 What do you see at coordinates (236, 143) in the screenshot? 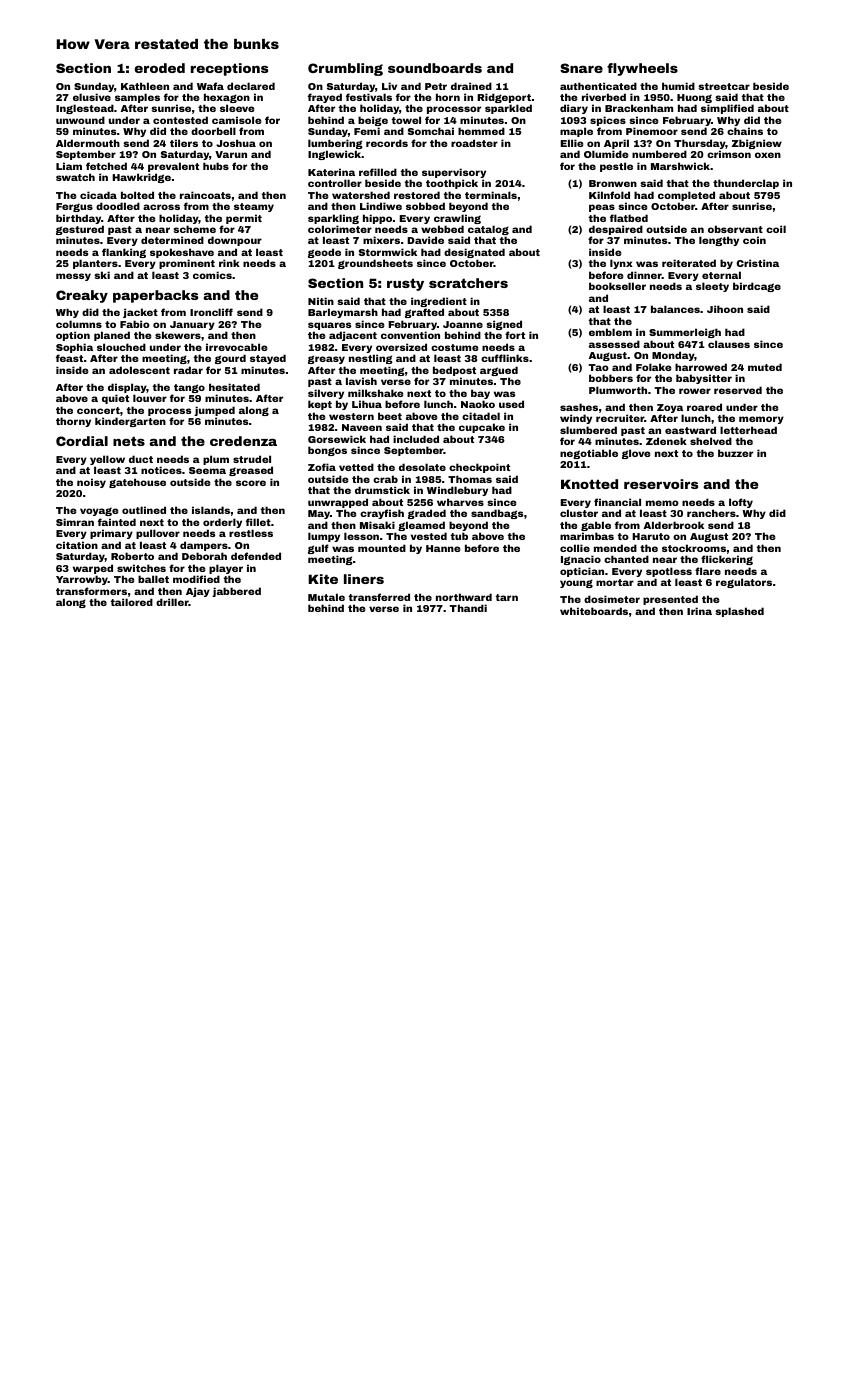
I see `Joshua` at bounding box center [236, 143].
